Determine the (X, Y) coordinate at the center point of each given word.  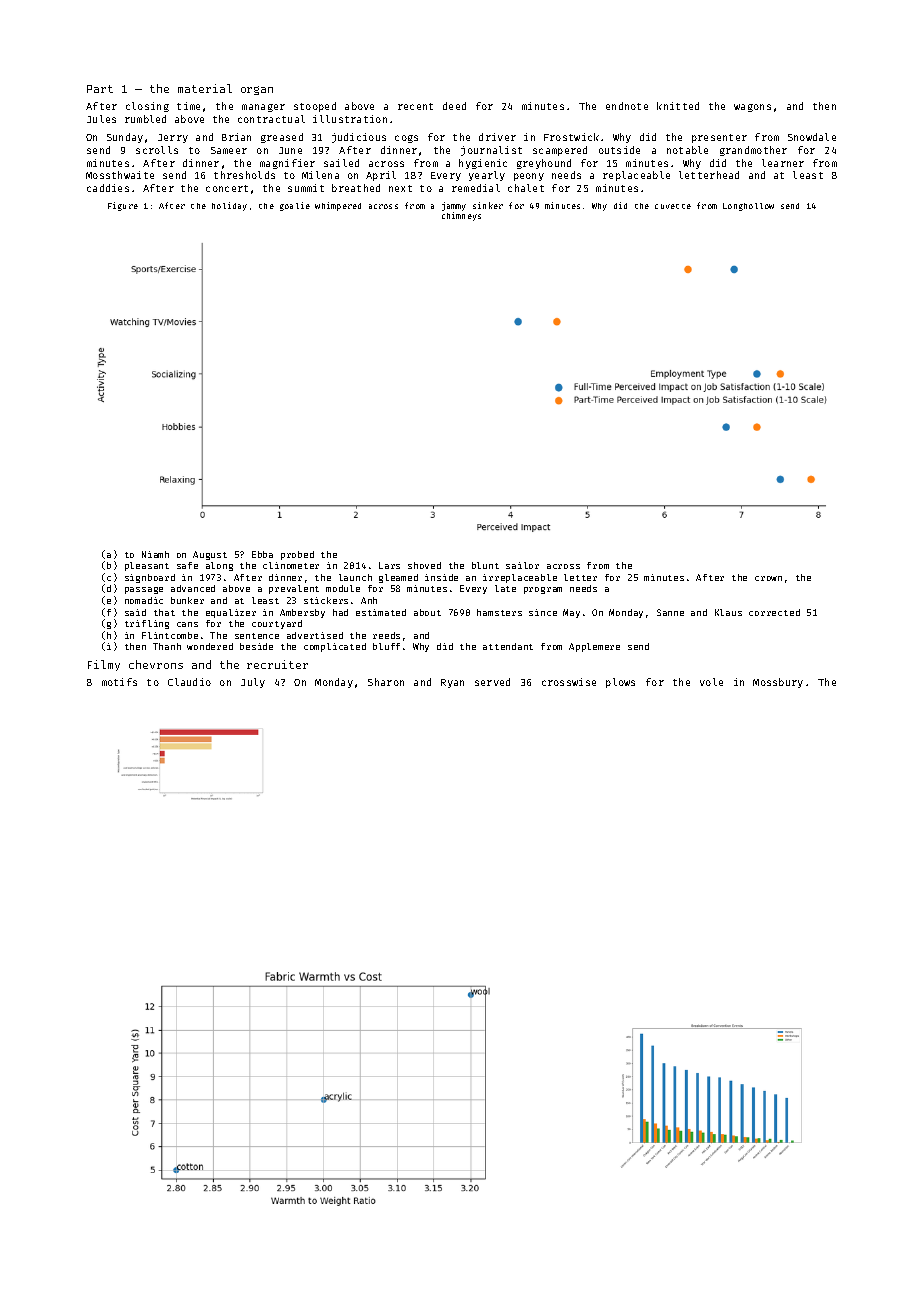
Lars (389, 565)
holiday (229, 206)
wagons (752, 108)
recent (415, 106)
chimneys (461, 216)
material (205, 88)
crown (768, 578)
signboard (150, 578)
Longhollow (748, 207)
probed (297, 555)
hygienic (483, 164)
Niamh (155, 554)
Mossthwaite (120, 175)
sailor (522, 565)
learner (783, 163)
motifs (119, 682)
